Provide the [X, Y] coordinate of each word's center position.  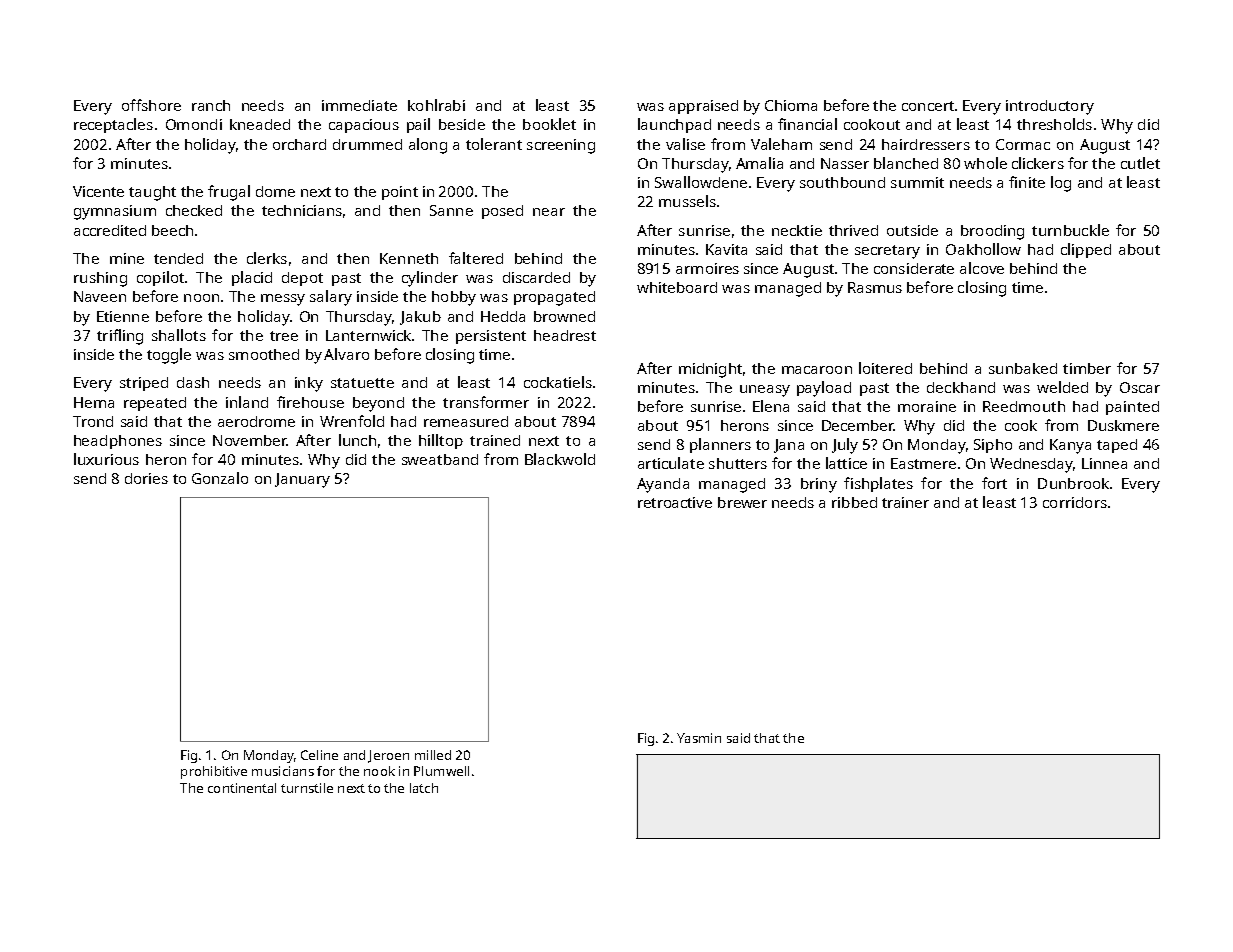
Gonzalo [220, 478]
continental [242, 788]
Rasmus [875, 287]
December [858, 425]
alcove [982, 268]
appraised [703, 107]
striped [144, 384]
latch [424, 788]
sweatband [440, 459]
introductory [1050, 107]
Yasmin [699, 738]
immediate [359, 105]
